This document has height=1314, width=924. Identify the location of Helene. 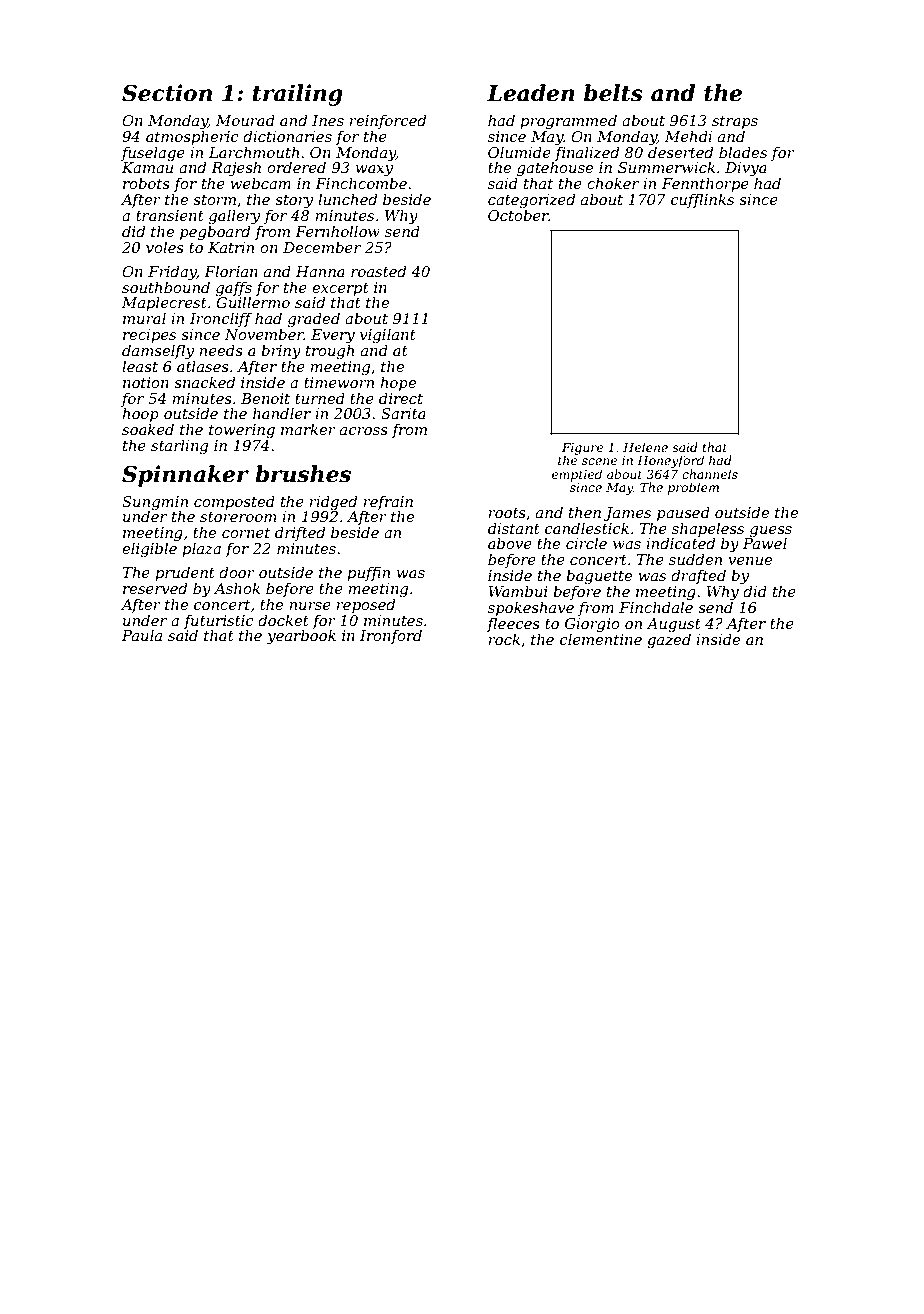
(645, 447).
